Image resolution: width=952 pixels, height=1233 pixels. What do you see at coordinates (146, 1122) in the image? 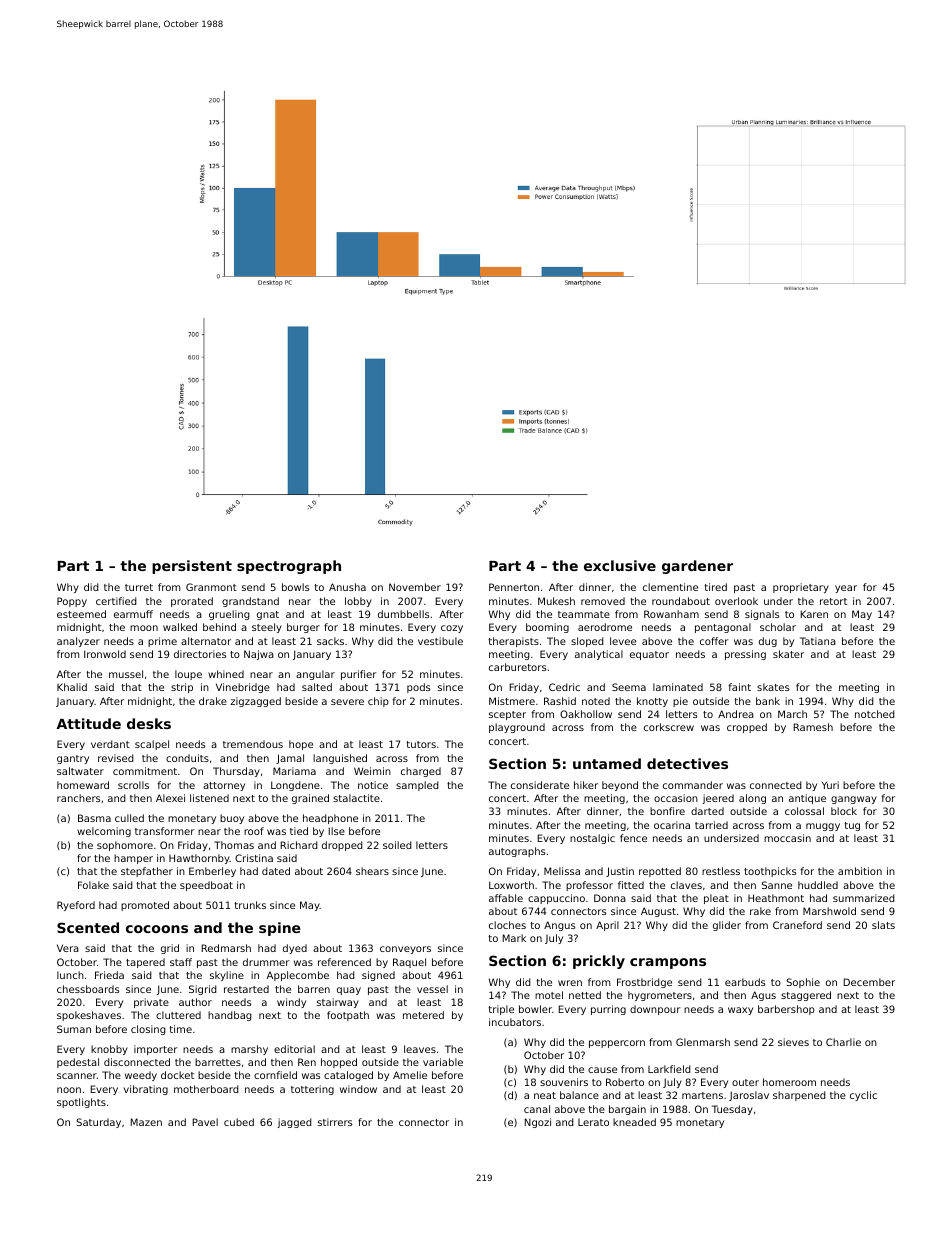
I see `Mazen` at bounding box center [146, 1122].
